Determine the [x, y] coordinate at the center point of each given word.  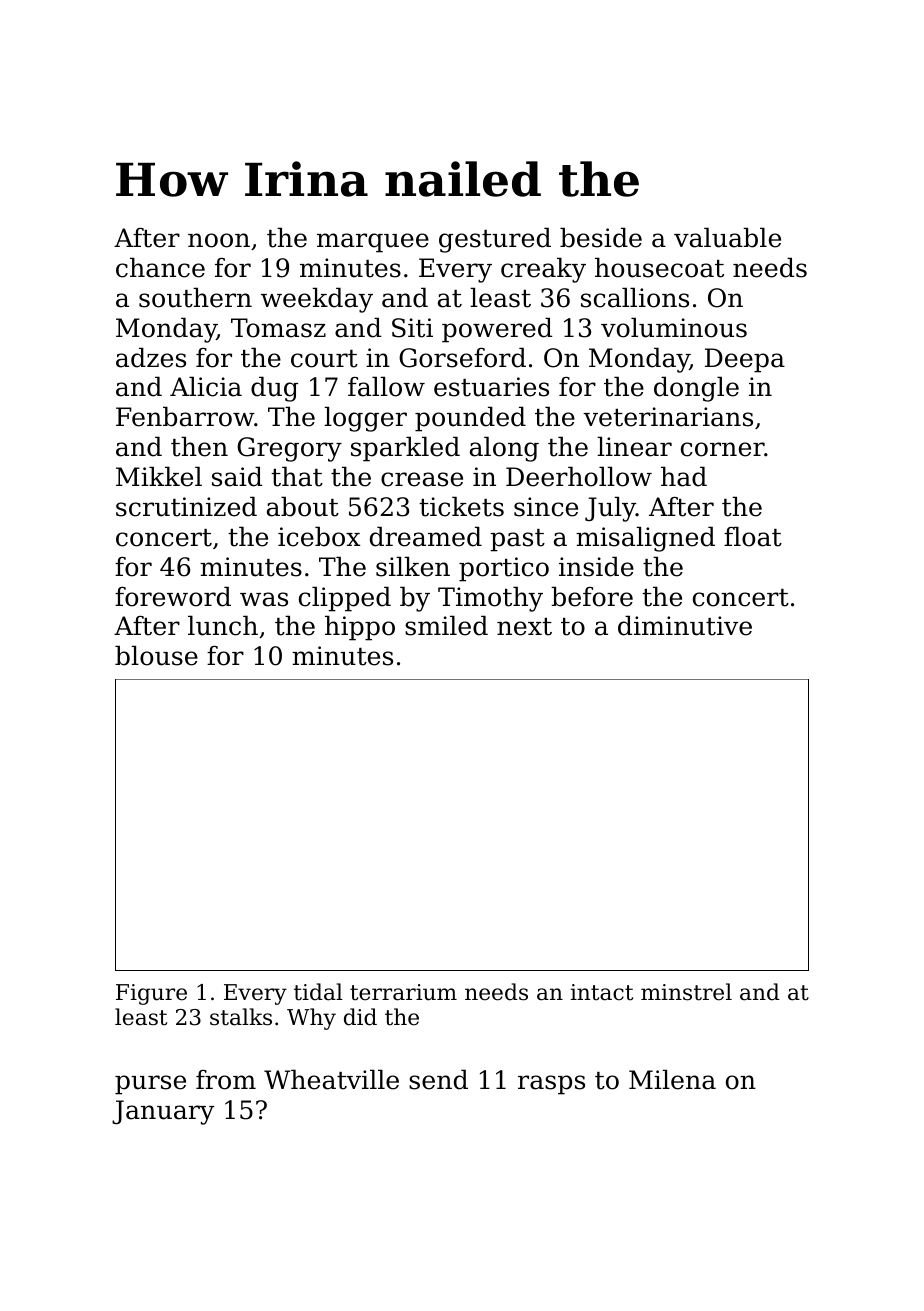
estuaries [491, 387]
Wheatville [331, 1079]
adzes [151, 357]
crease [422, 479]
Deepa [745, 360]
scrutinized [186, 506]
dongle [696, 389]
